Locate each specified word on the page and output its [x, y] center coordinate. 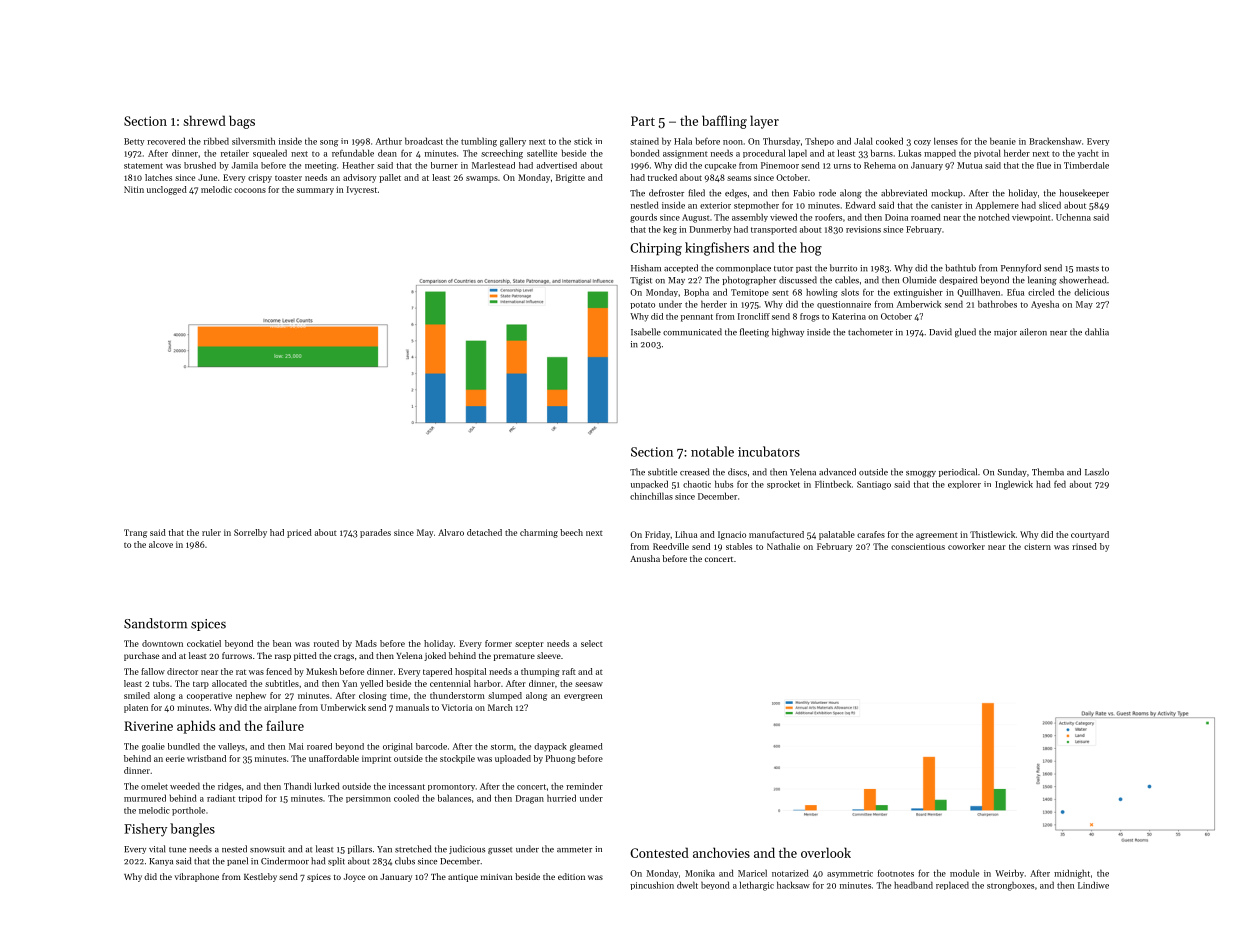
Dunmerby [710, 230]
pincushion [652, 886]
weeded [185, 786]
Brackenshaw [1055, 141]
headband [913, 885]
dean [387, 153]
